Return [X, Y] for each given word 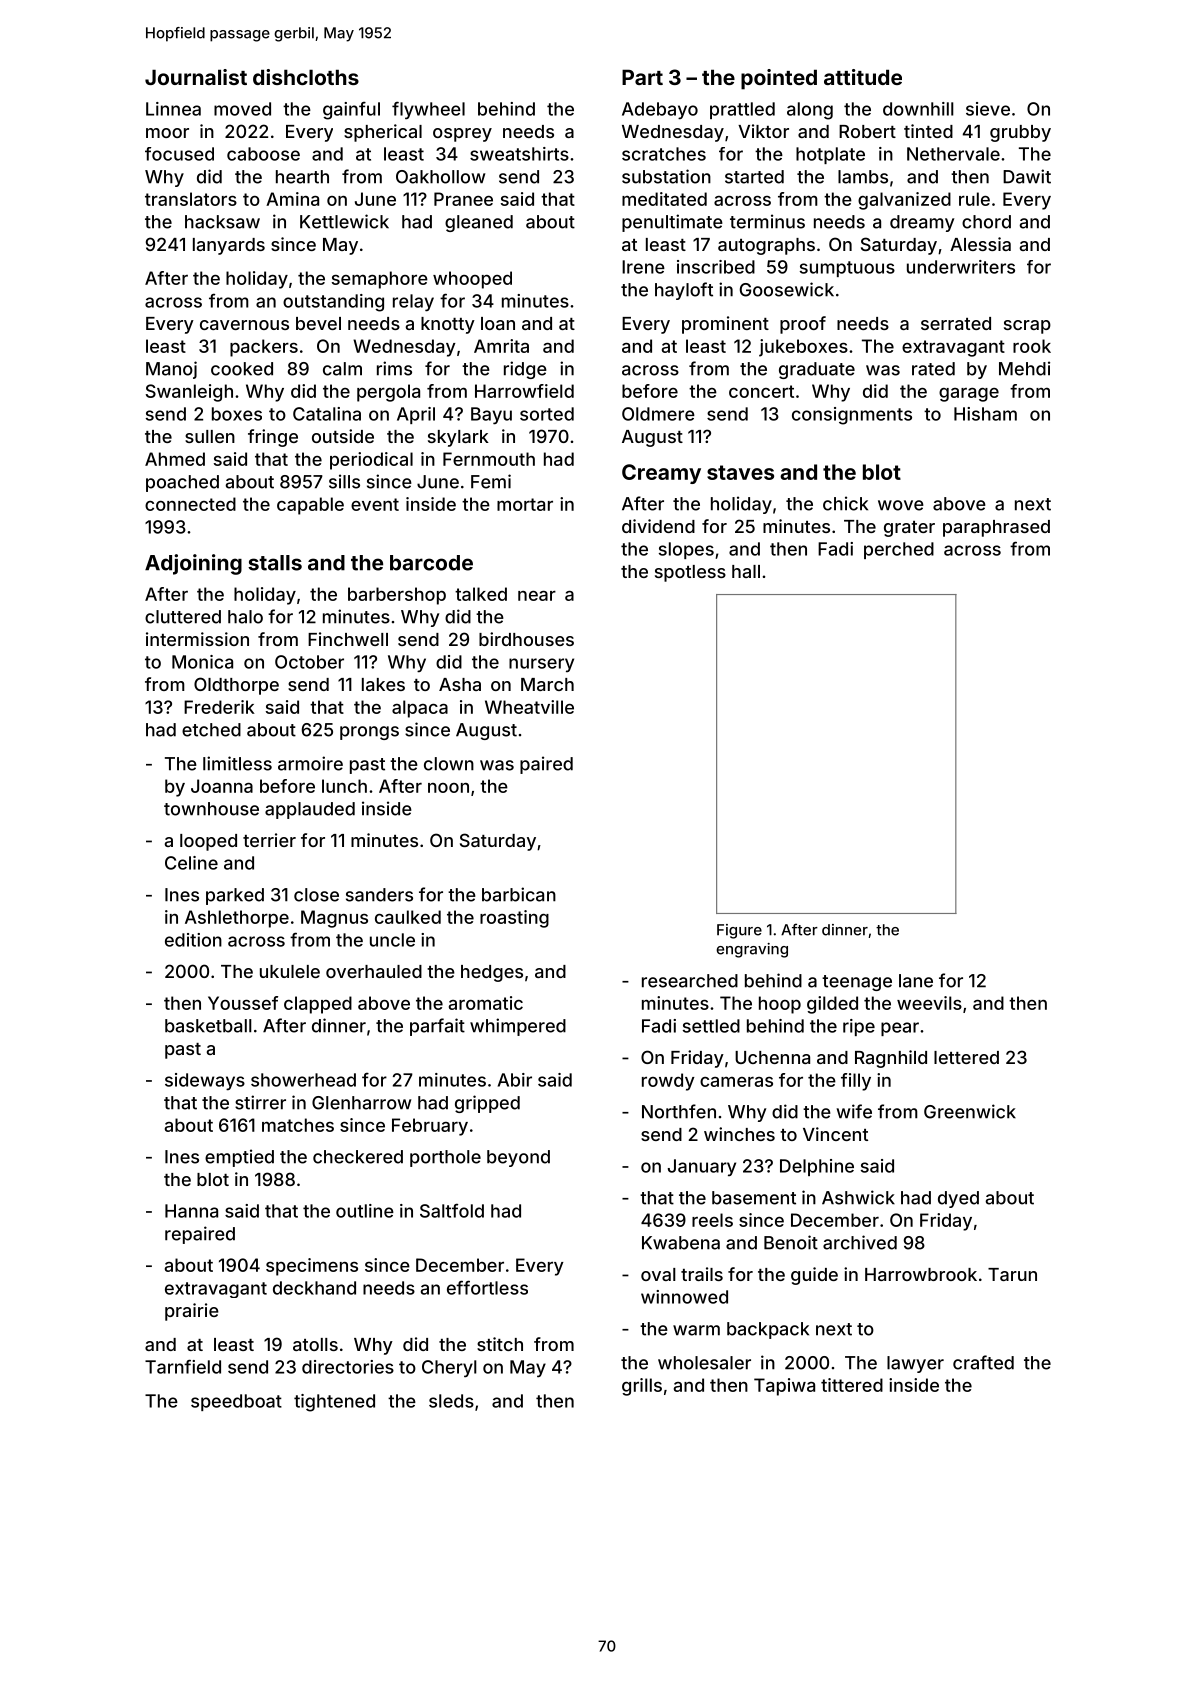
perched [899, 550]
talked [481, 594]
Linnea [173, 109]
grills [642, 1387]
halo [245, 617]
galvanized [904, 201]
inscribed [716, 267]
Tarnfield [183, 1366]
